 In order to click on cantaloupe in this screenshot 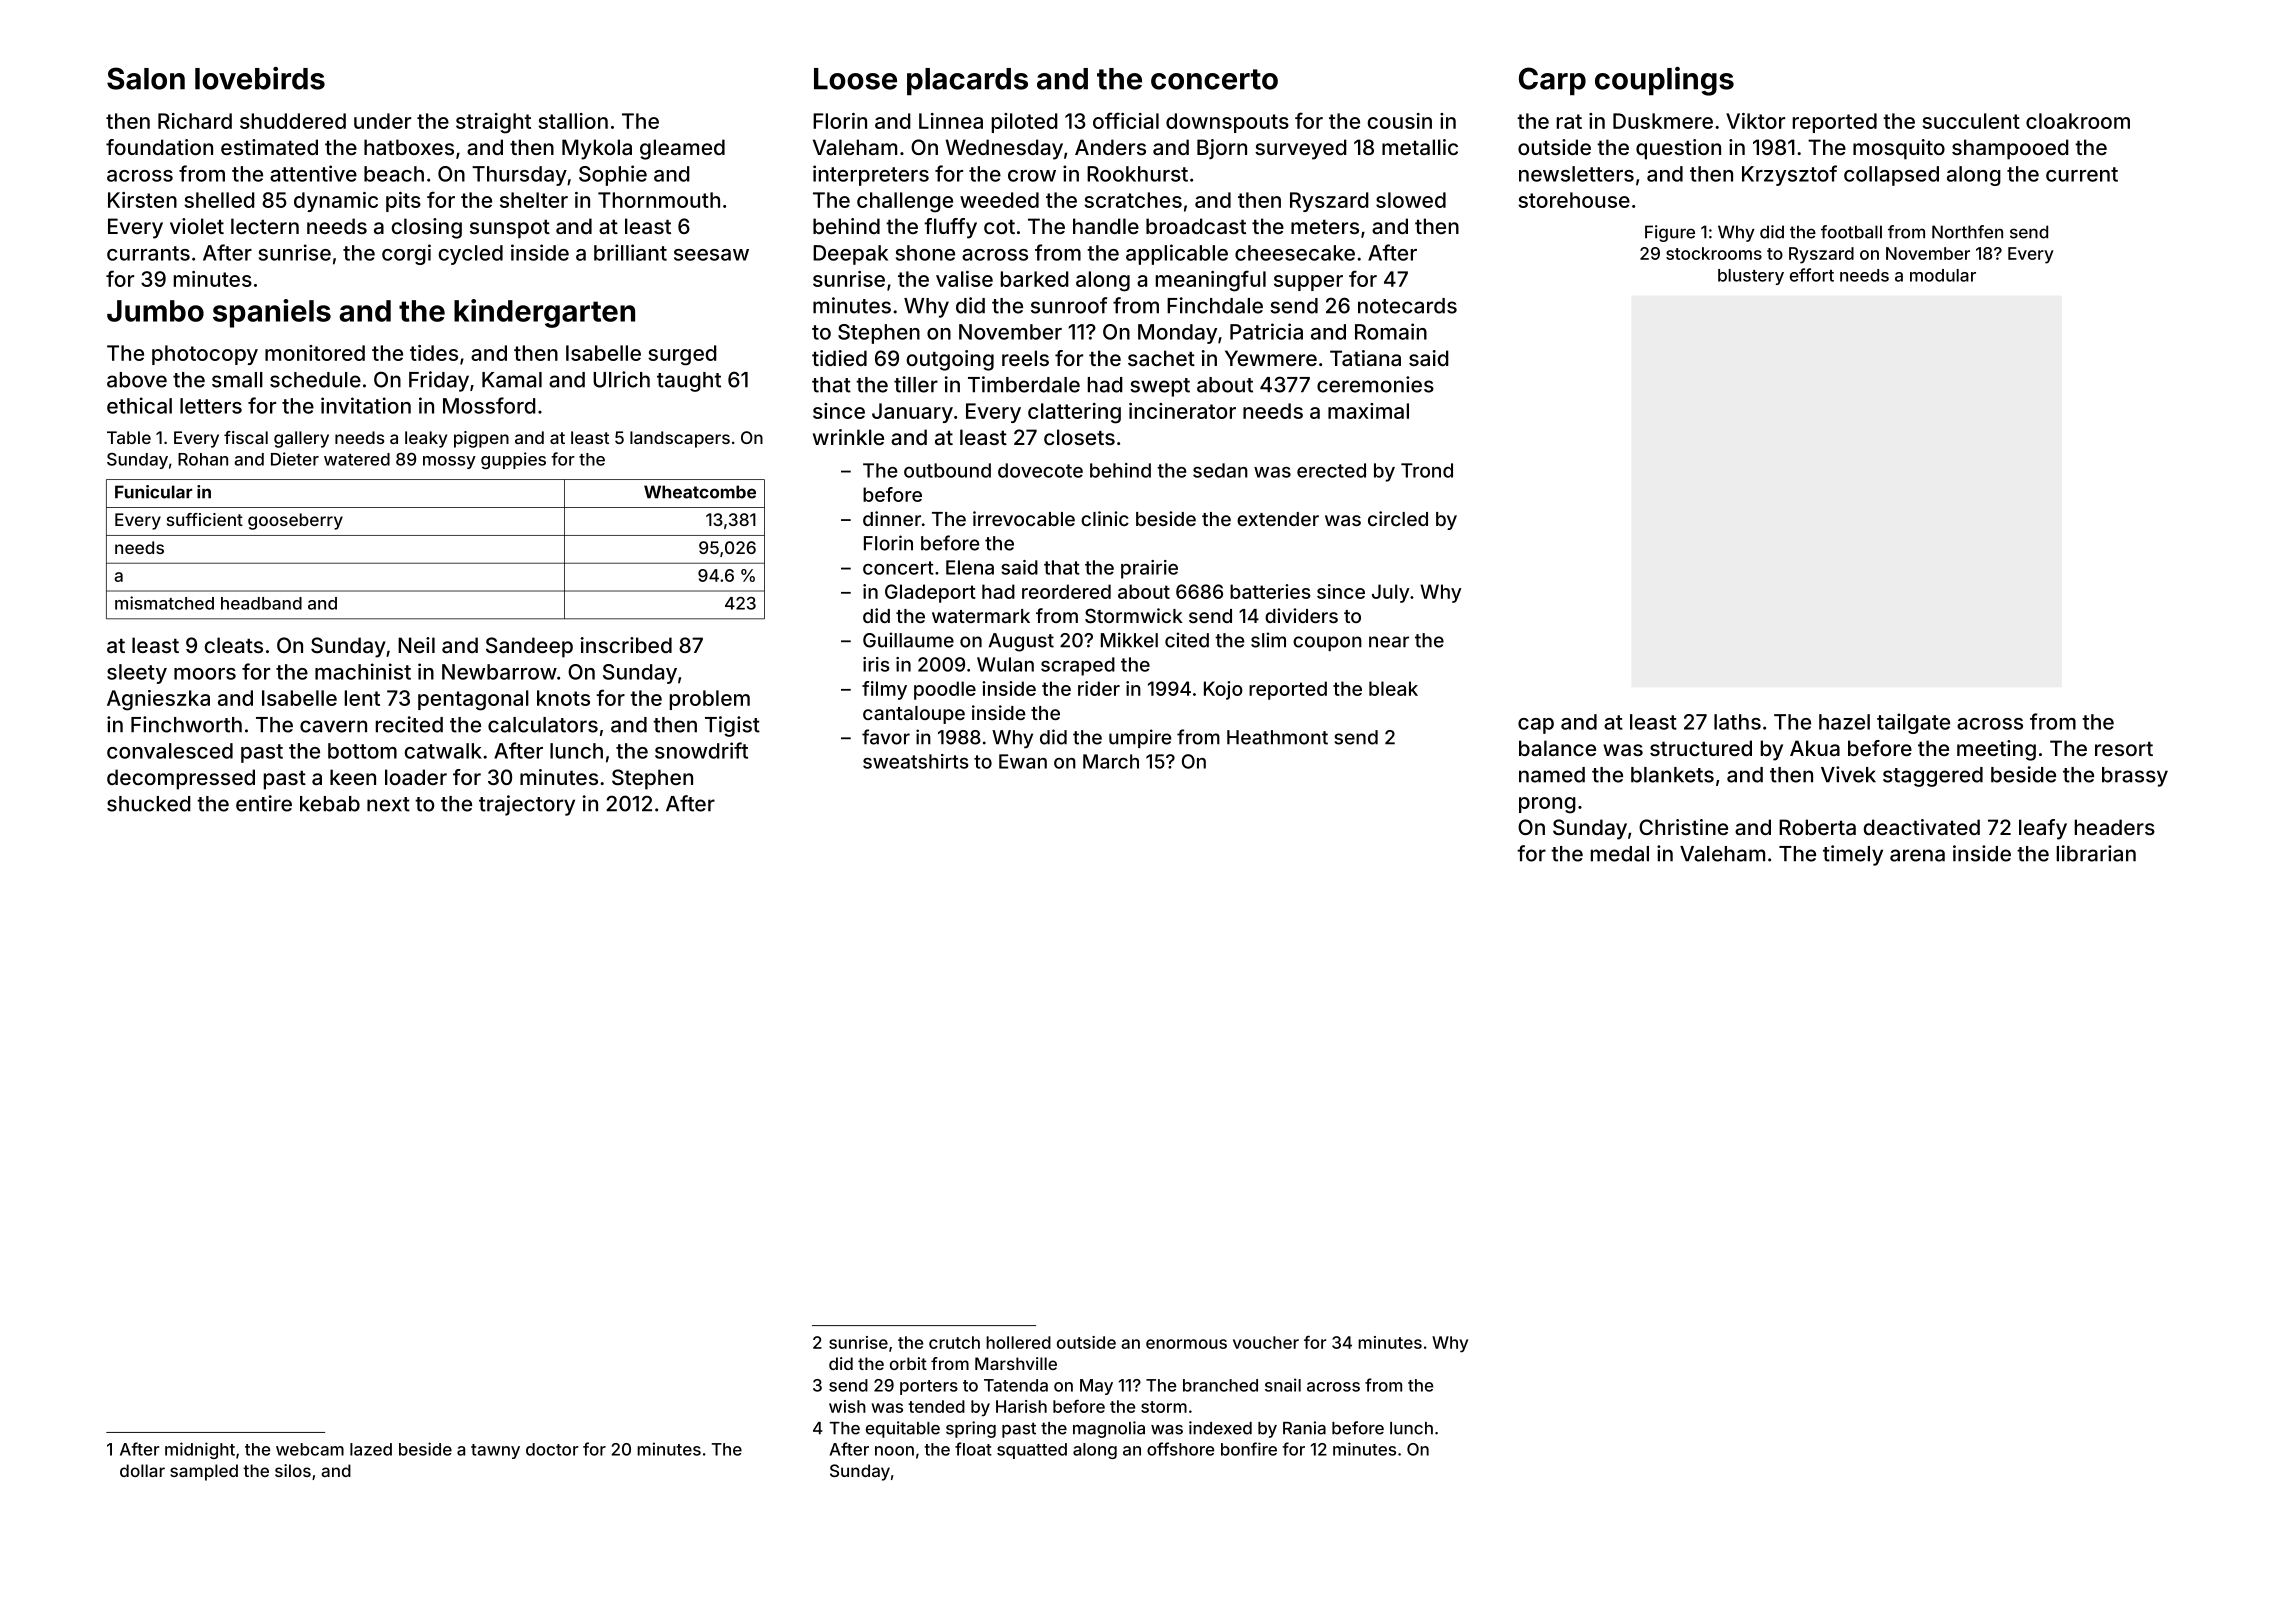, I will do `click(914, 715)`.
